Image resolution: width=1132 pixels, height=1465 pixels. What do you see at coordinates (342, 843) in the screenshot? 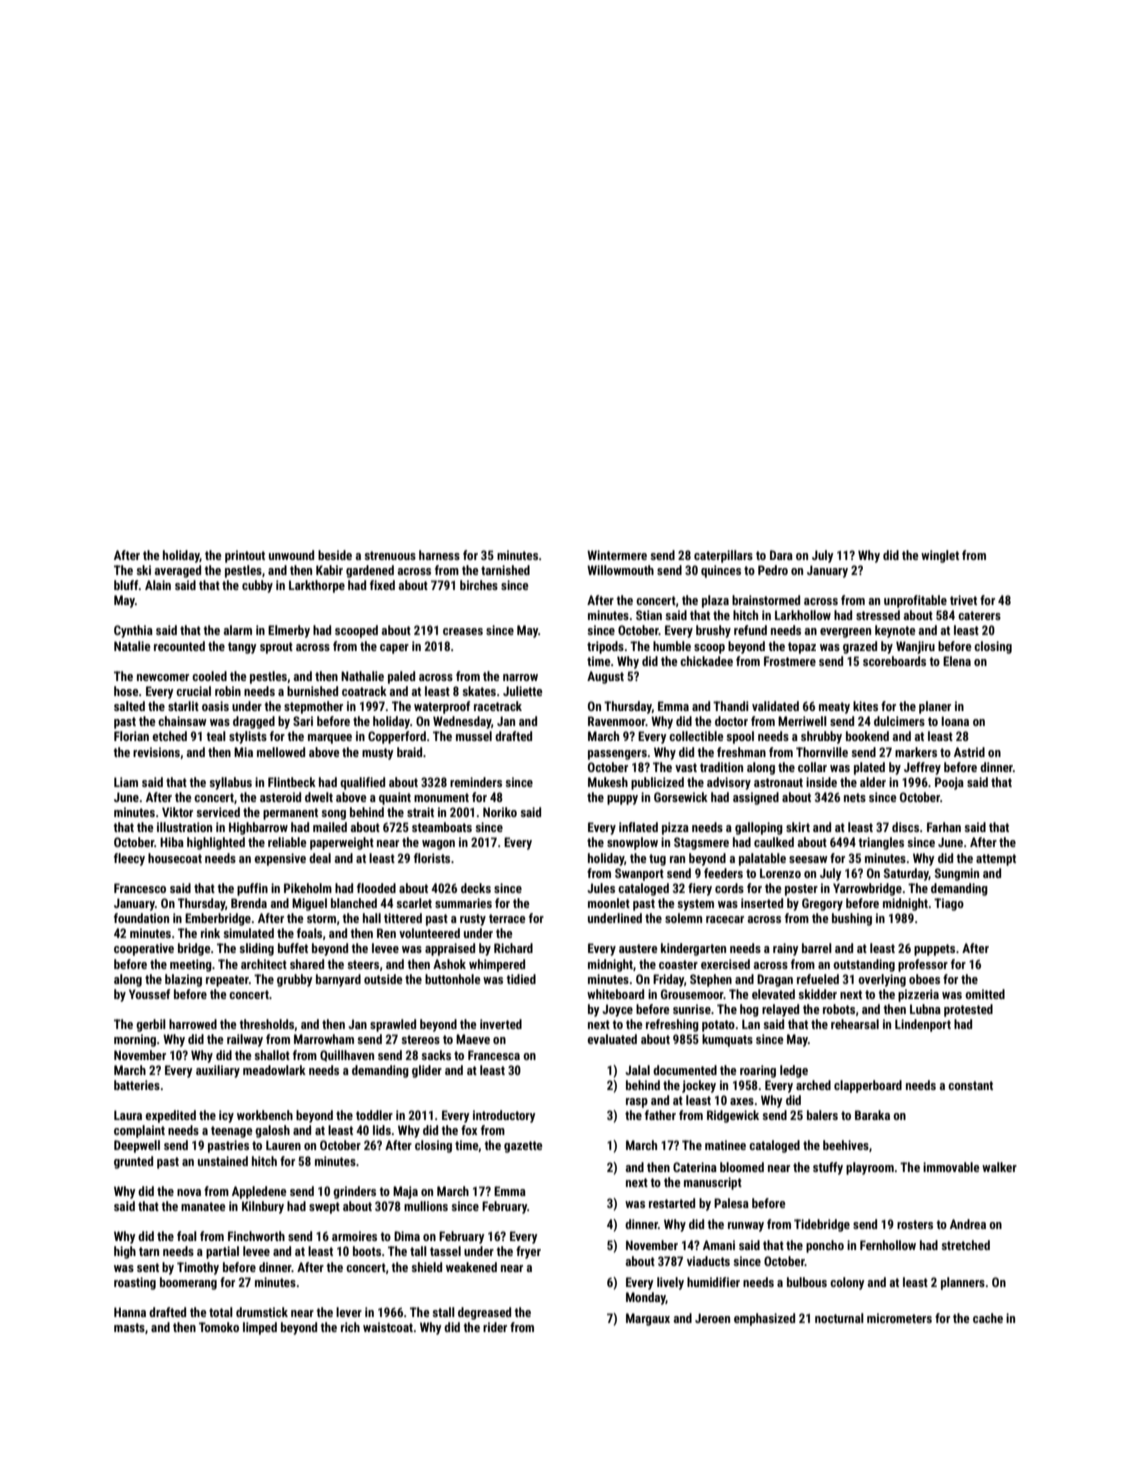
I see `paperweight` at bounding box center [342, 843].
